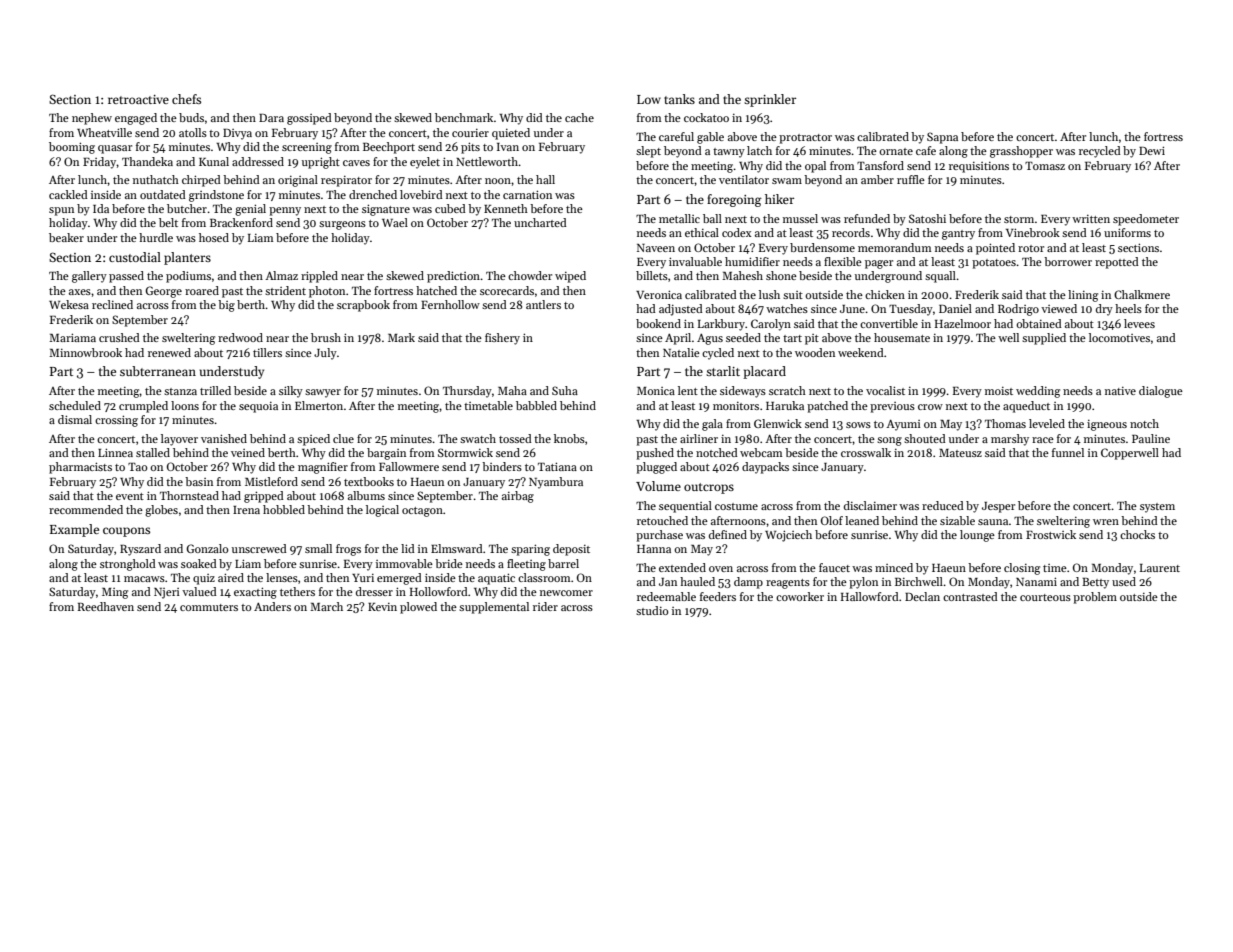 Image resolution: width=1233 pixels, height=952 pixels. I want to click on ball, so click(712, 218).
